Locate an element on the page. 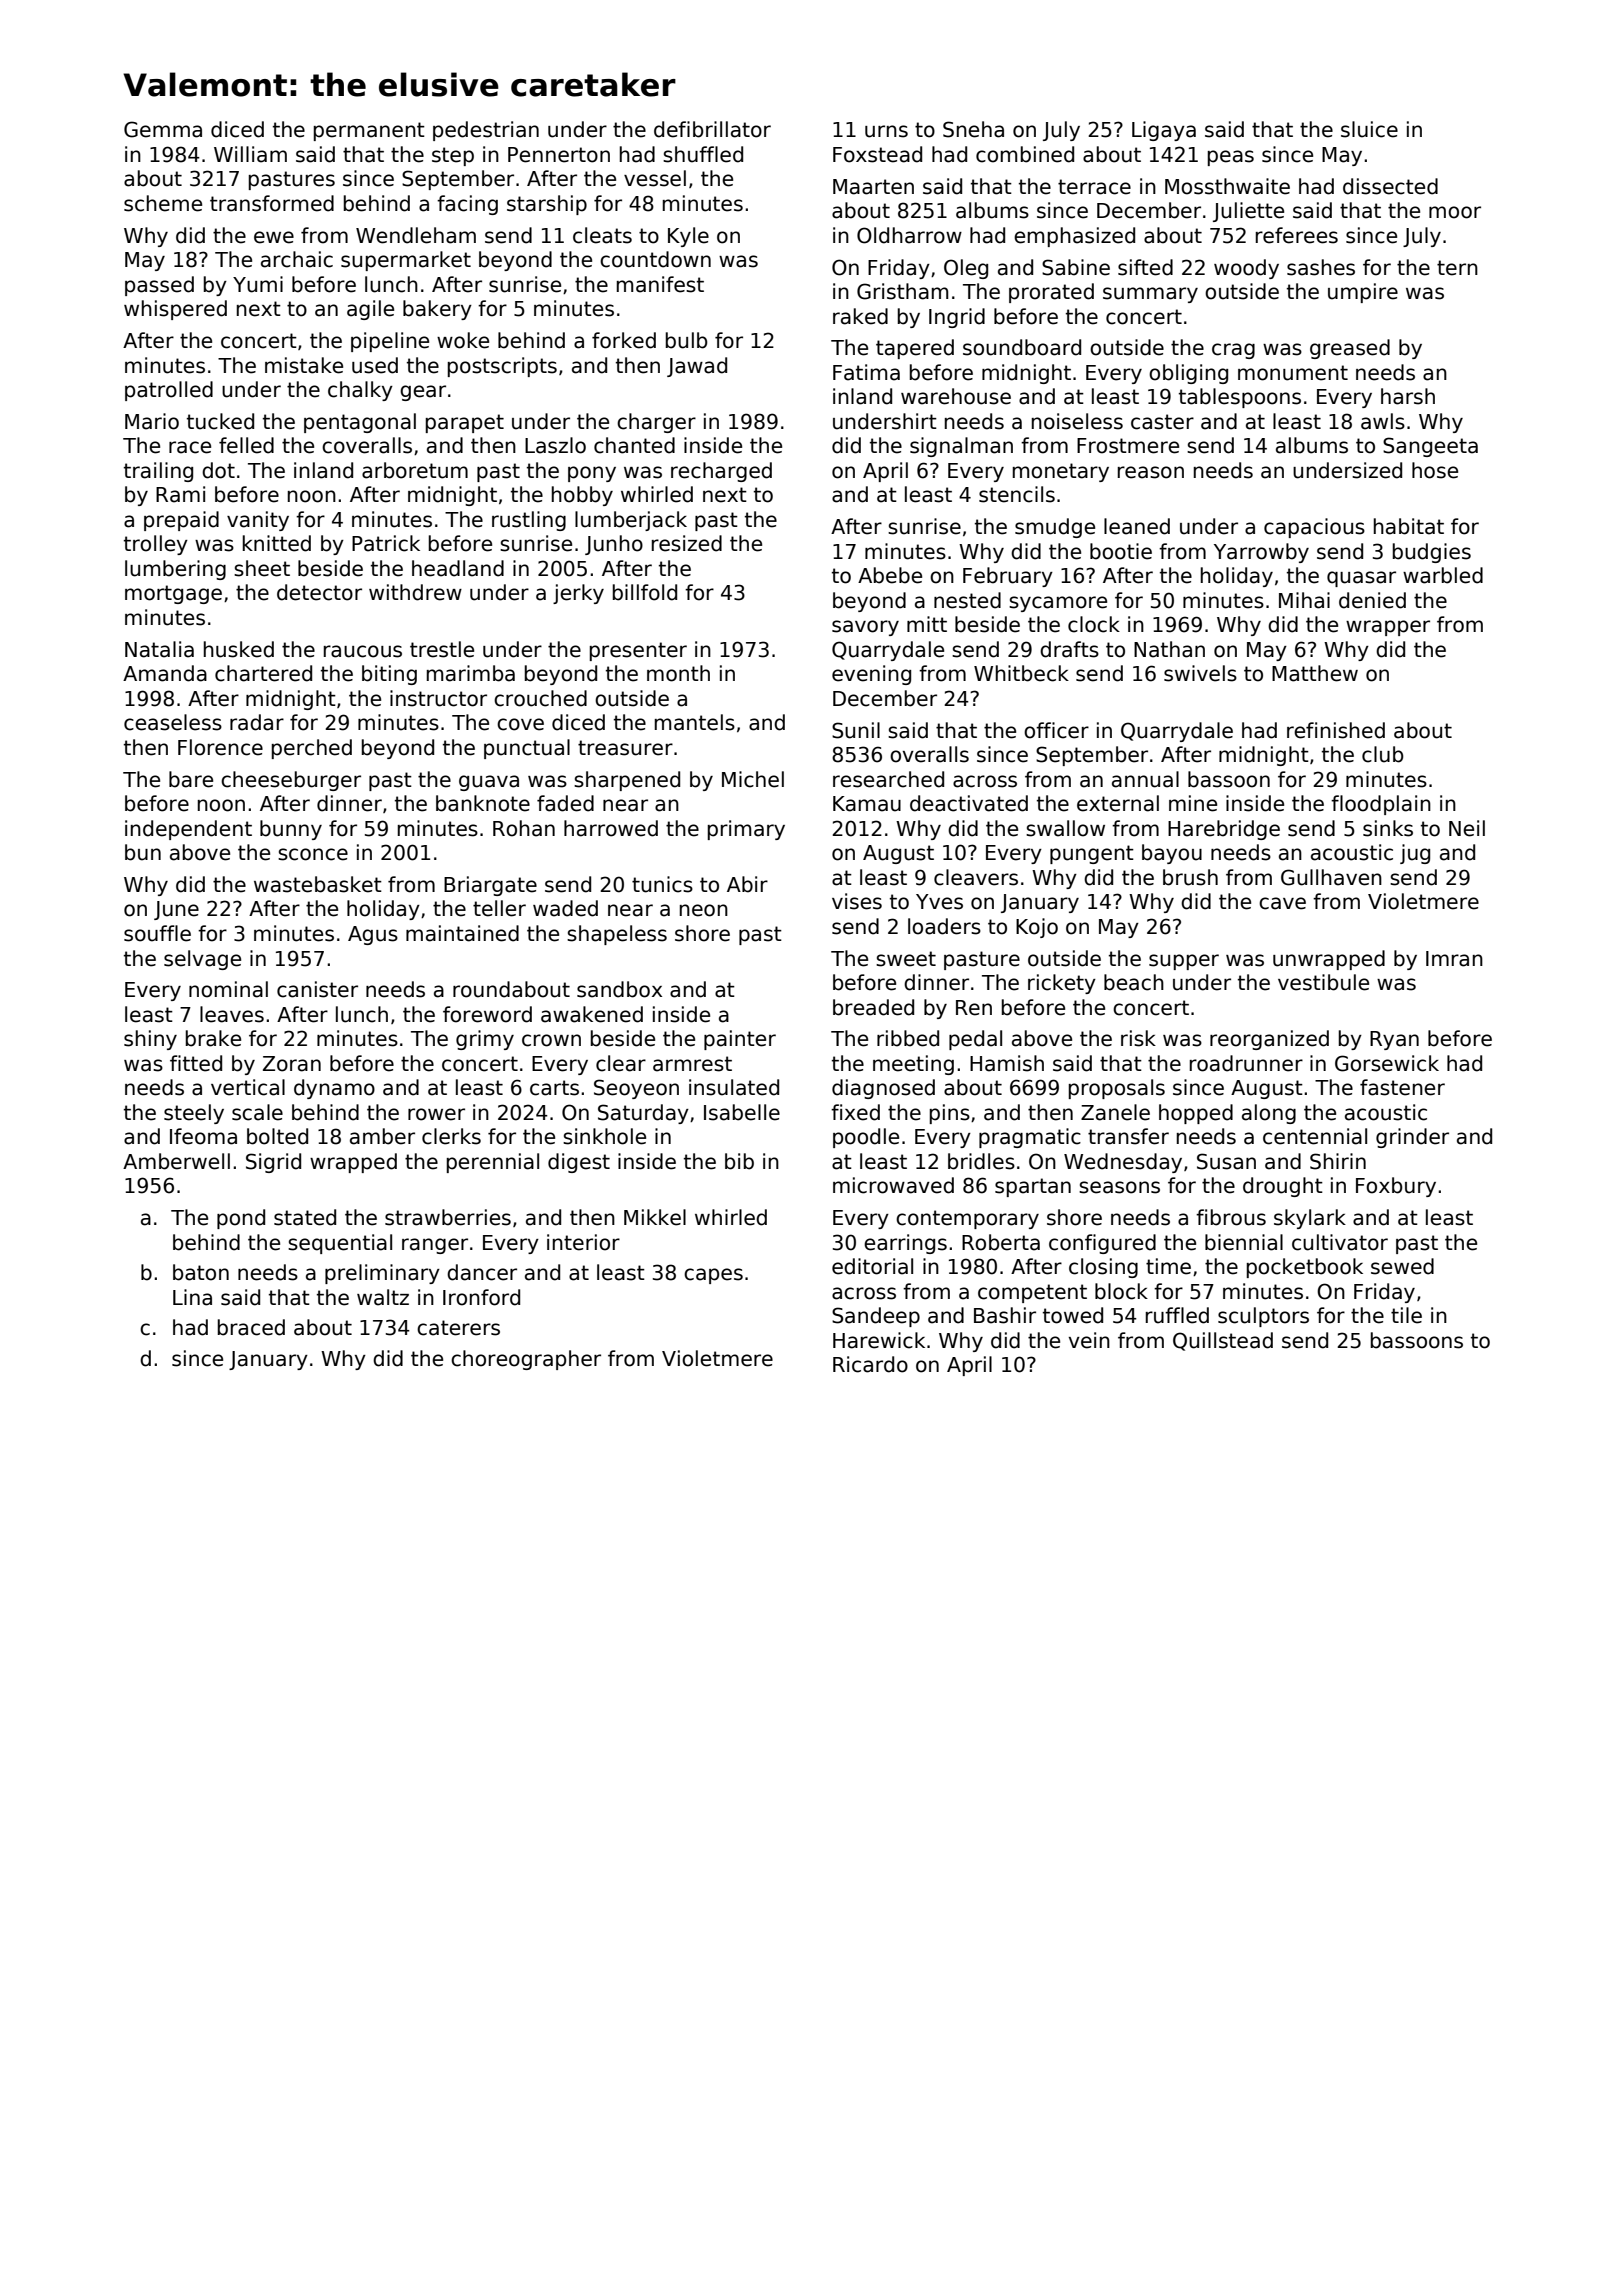 This image has width=1620, height=2292. grimy is located at coordinates (485, 1040).
